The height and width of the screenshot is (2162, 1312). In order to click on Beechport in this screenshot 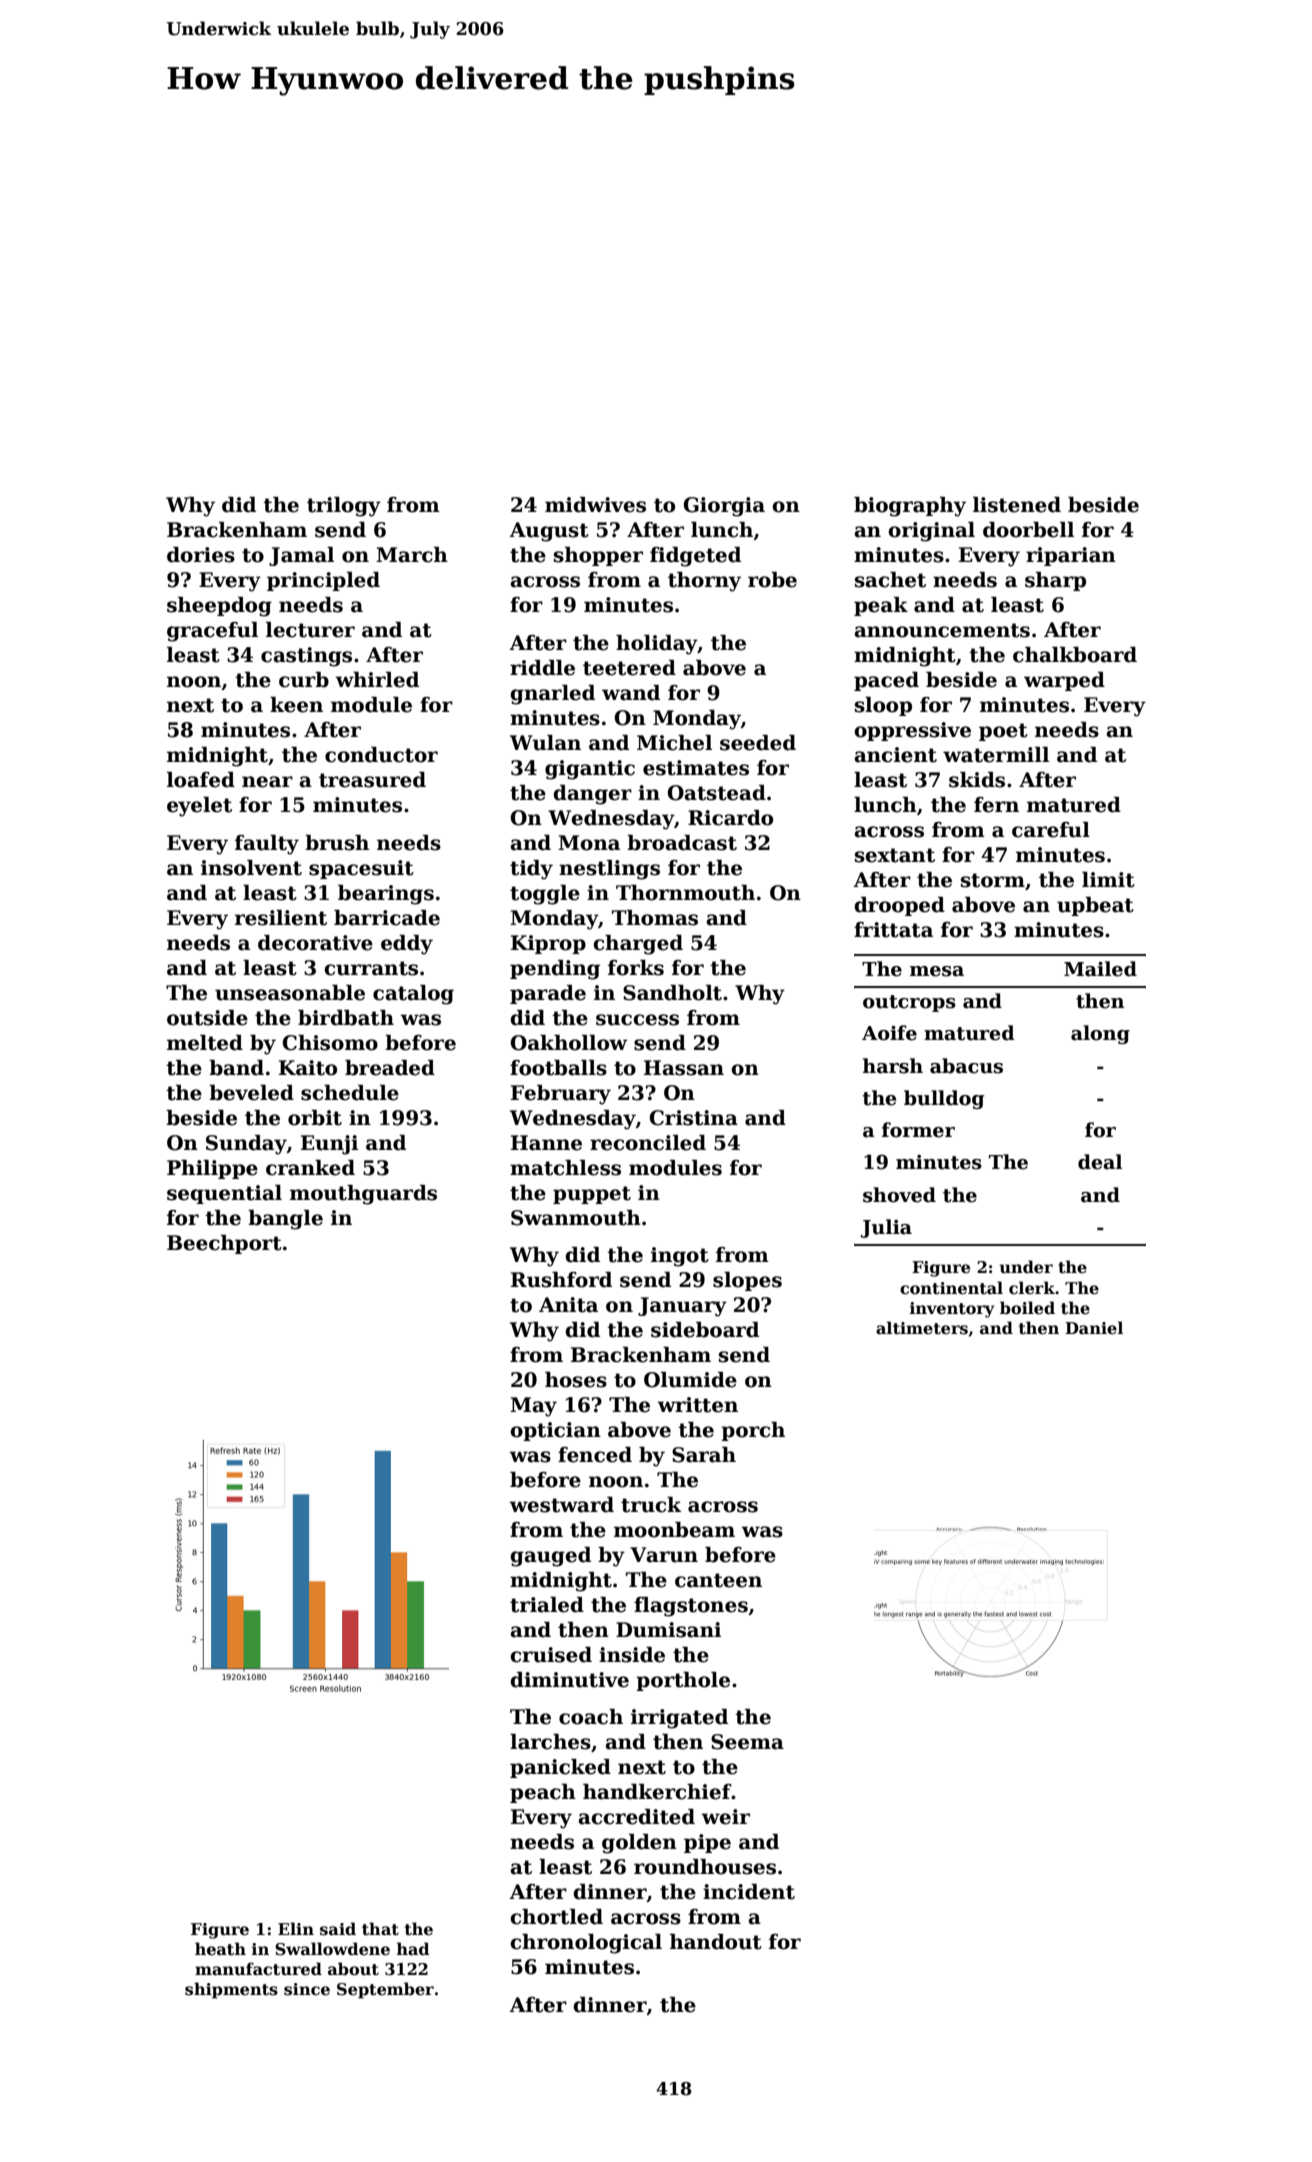, I will do `click(224, 1244)`.
